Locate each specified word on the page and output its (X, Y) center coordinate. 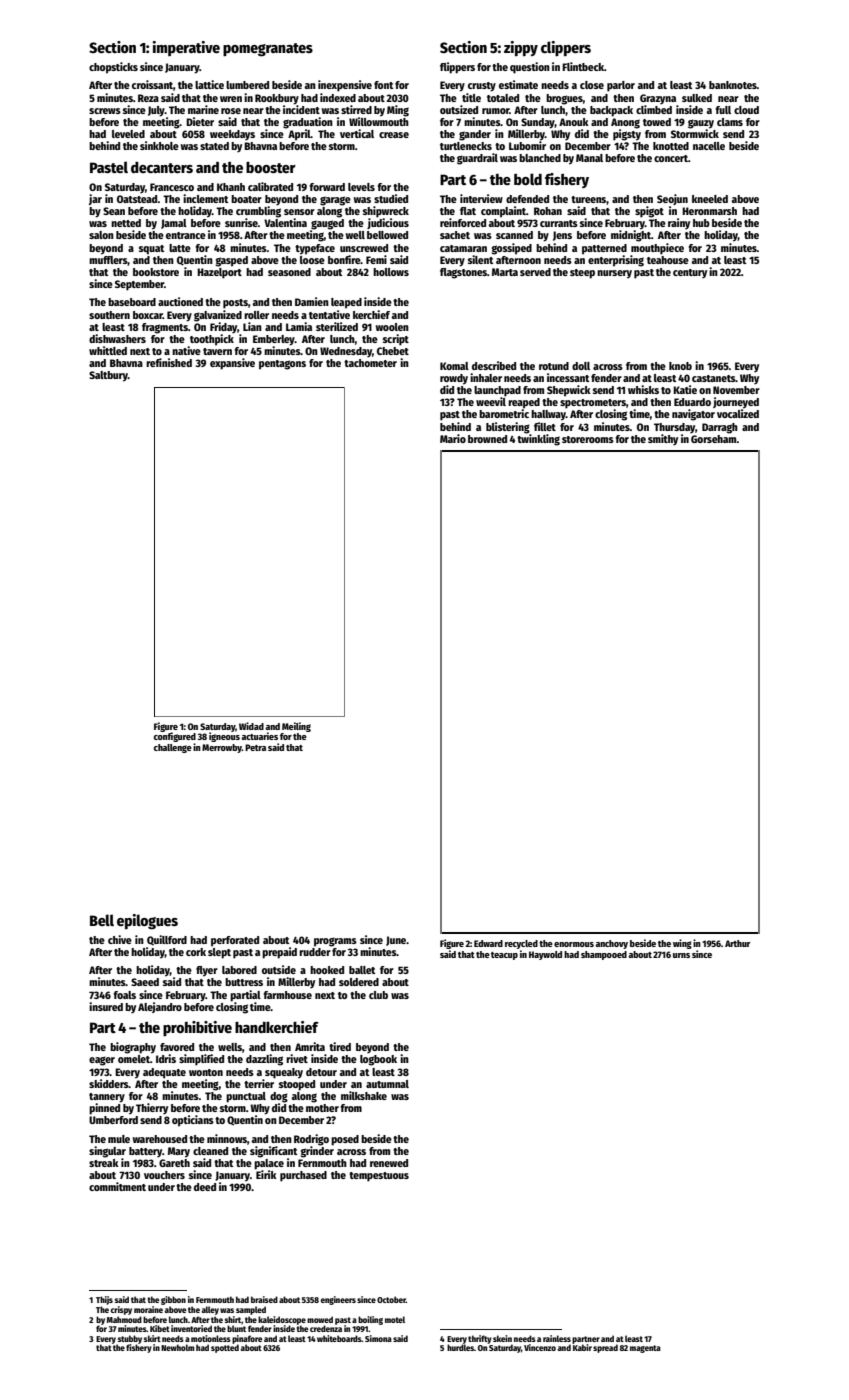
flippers (457, 68)
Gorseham (714, 439)
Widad (251, 726)
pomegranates (268, 50)
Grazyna (658, 99)
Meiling (296, 727)
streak (104, 1163)
